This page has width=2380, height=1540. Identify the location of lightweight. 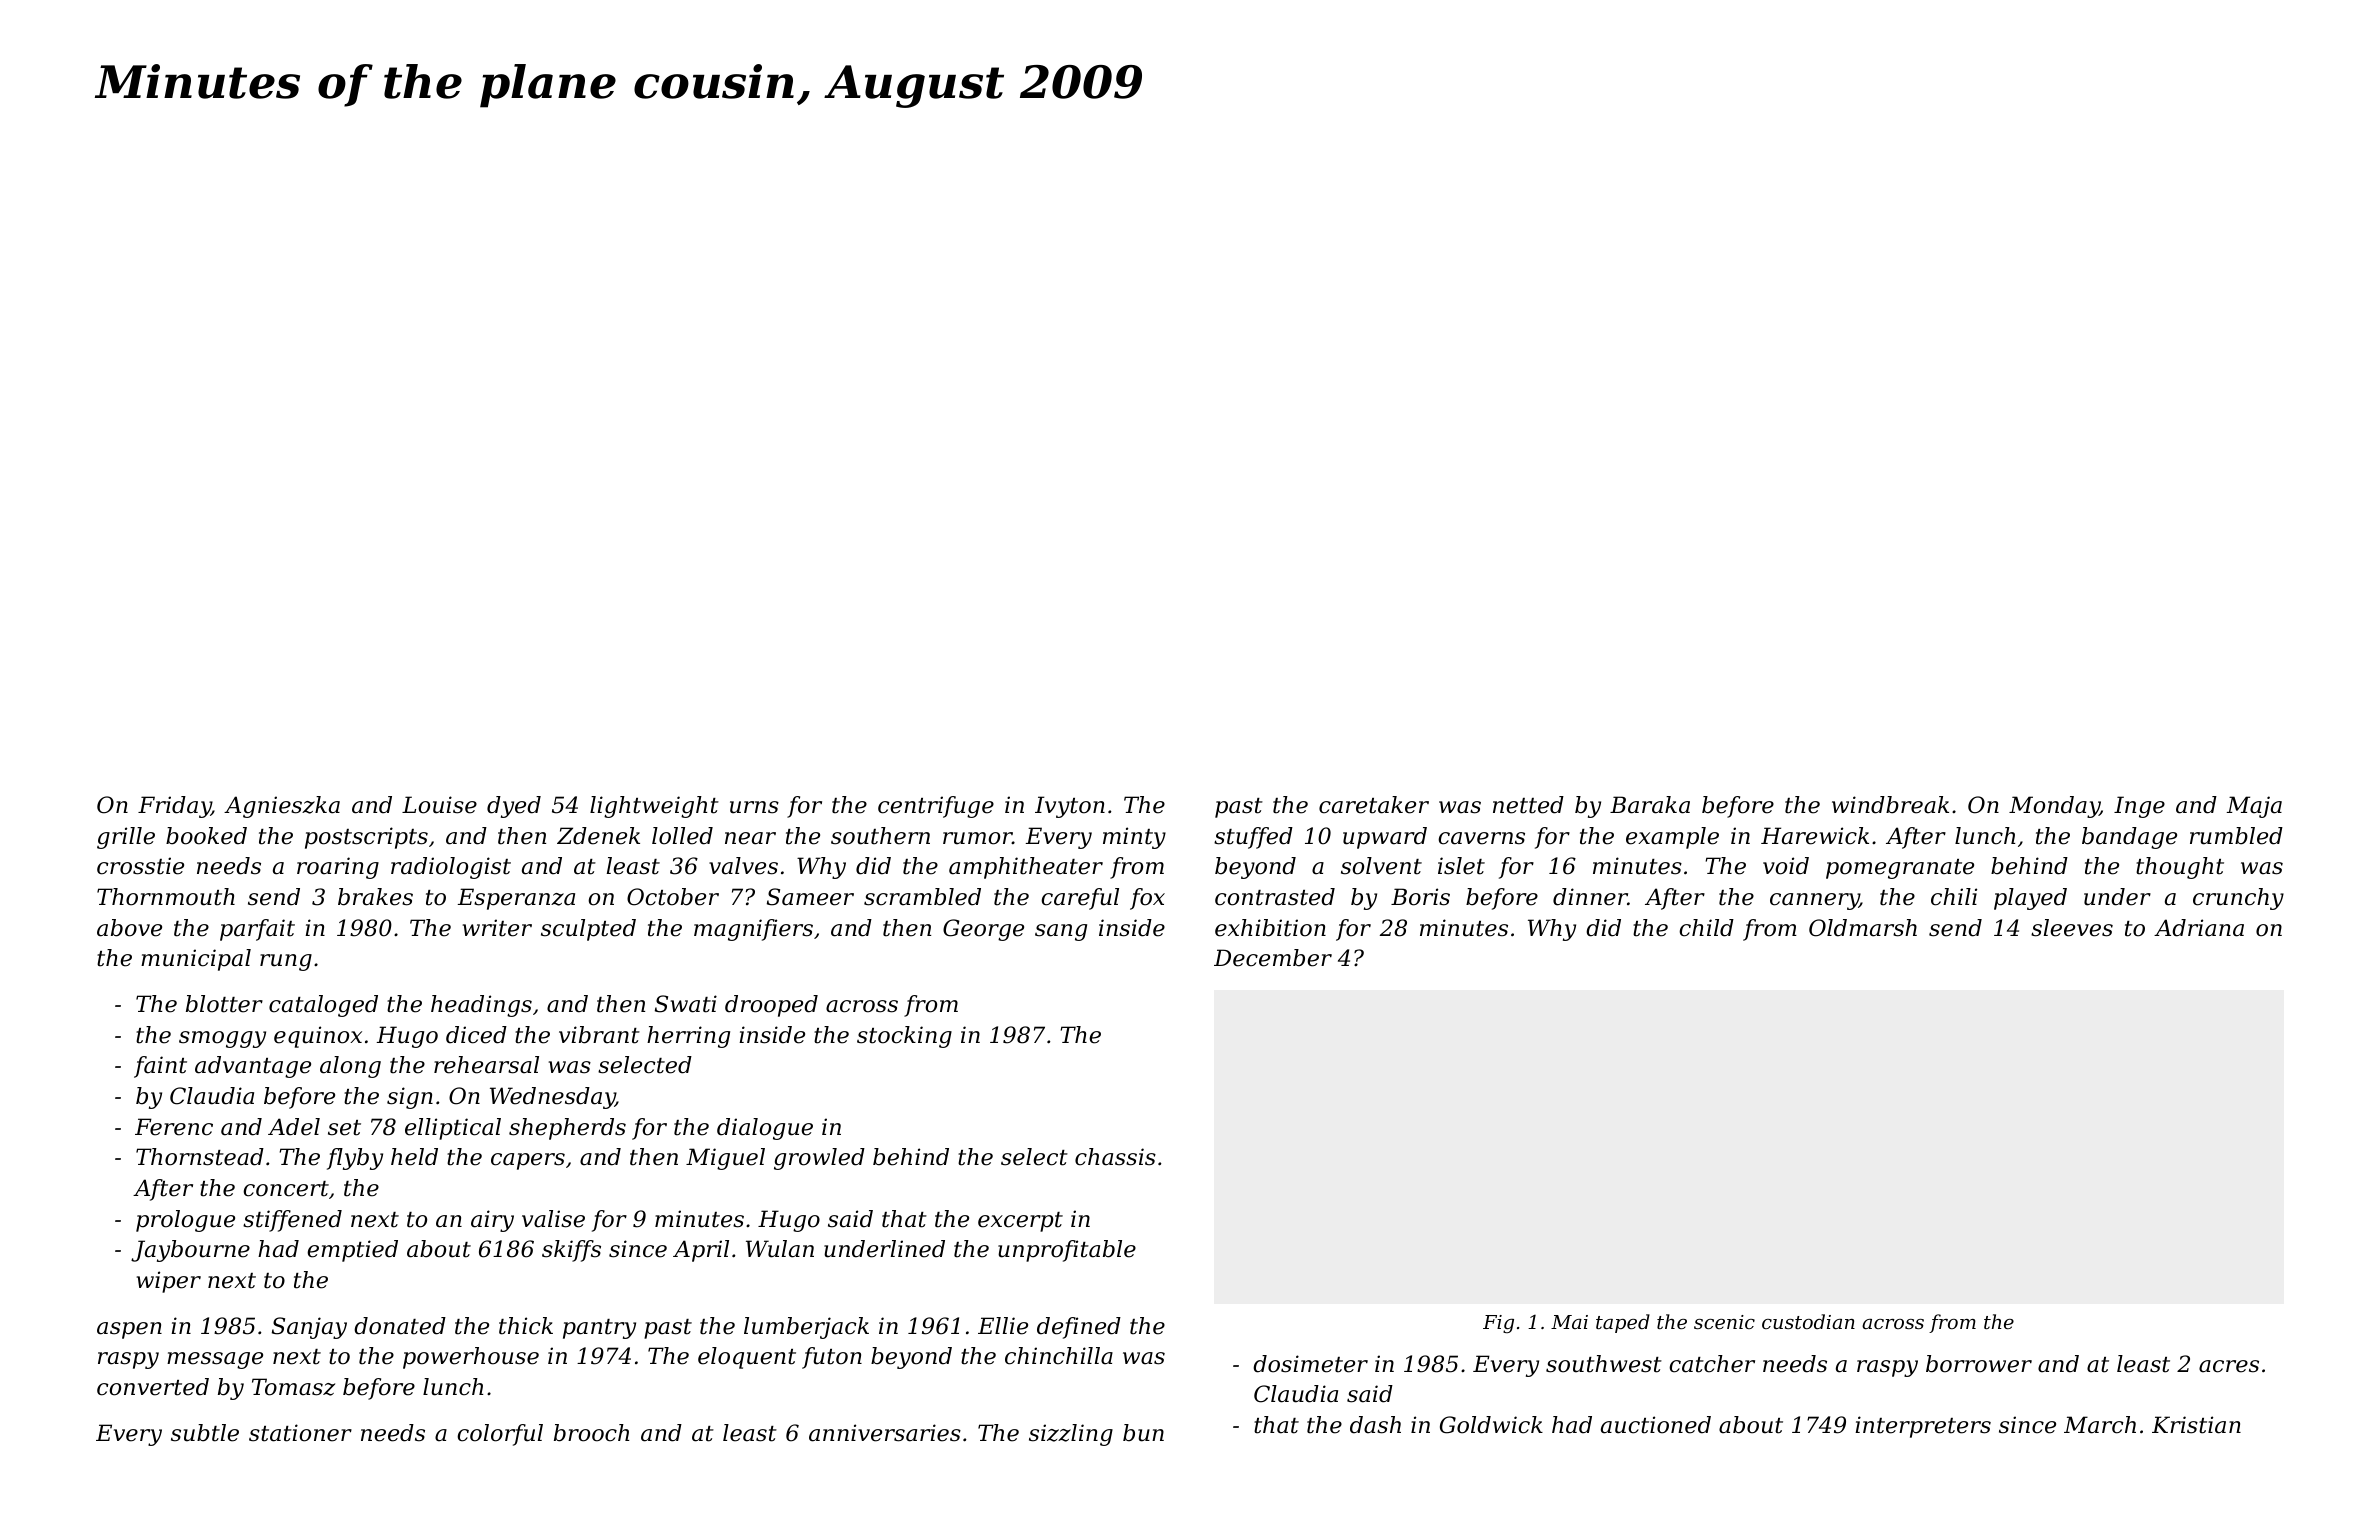
(654, 807).
